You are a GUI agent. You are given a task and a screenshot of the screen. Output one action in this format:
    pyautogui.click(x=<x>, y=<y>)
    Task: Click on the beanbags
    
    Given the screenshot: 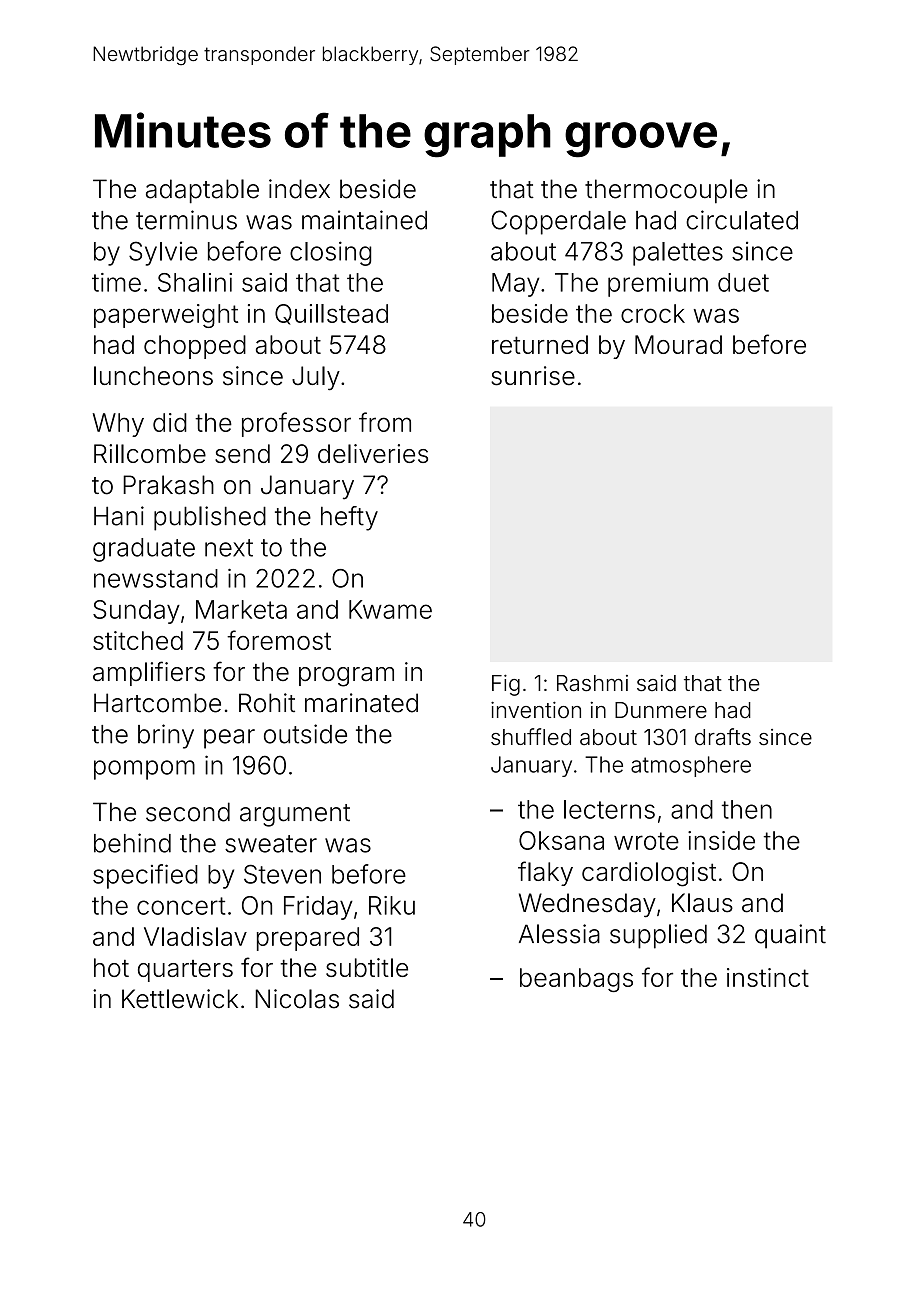 What is the action you would take?
    pyautogui.click(x=576, y=980)
